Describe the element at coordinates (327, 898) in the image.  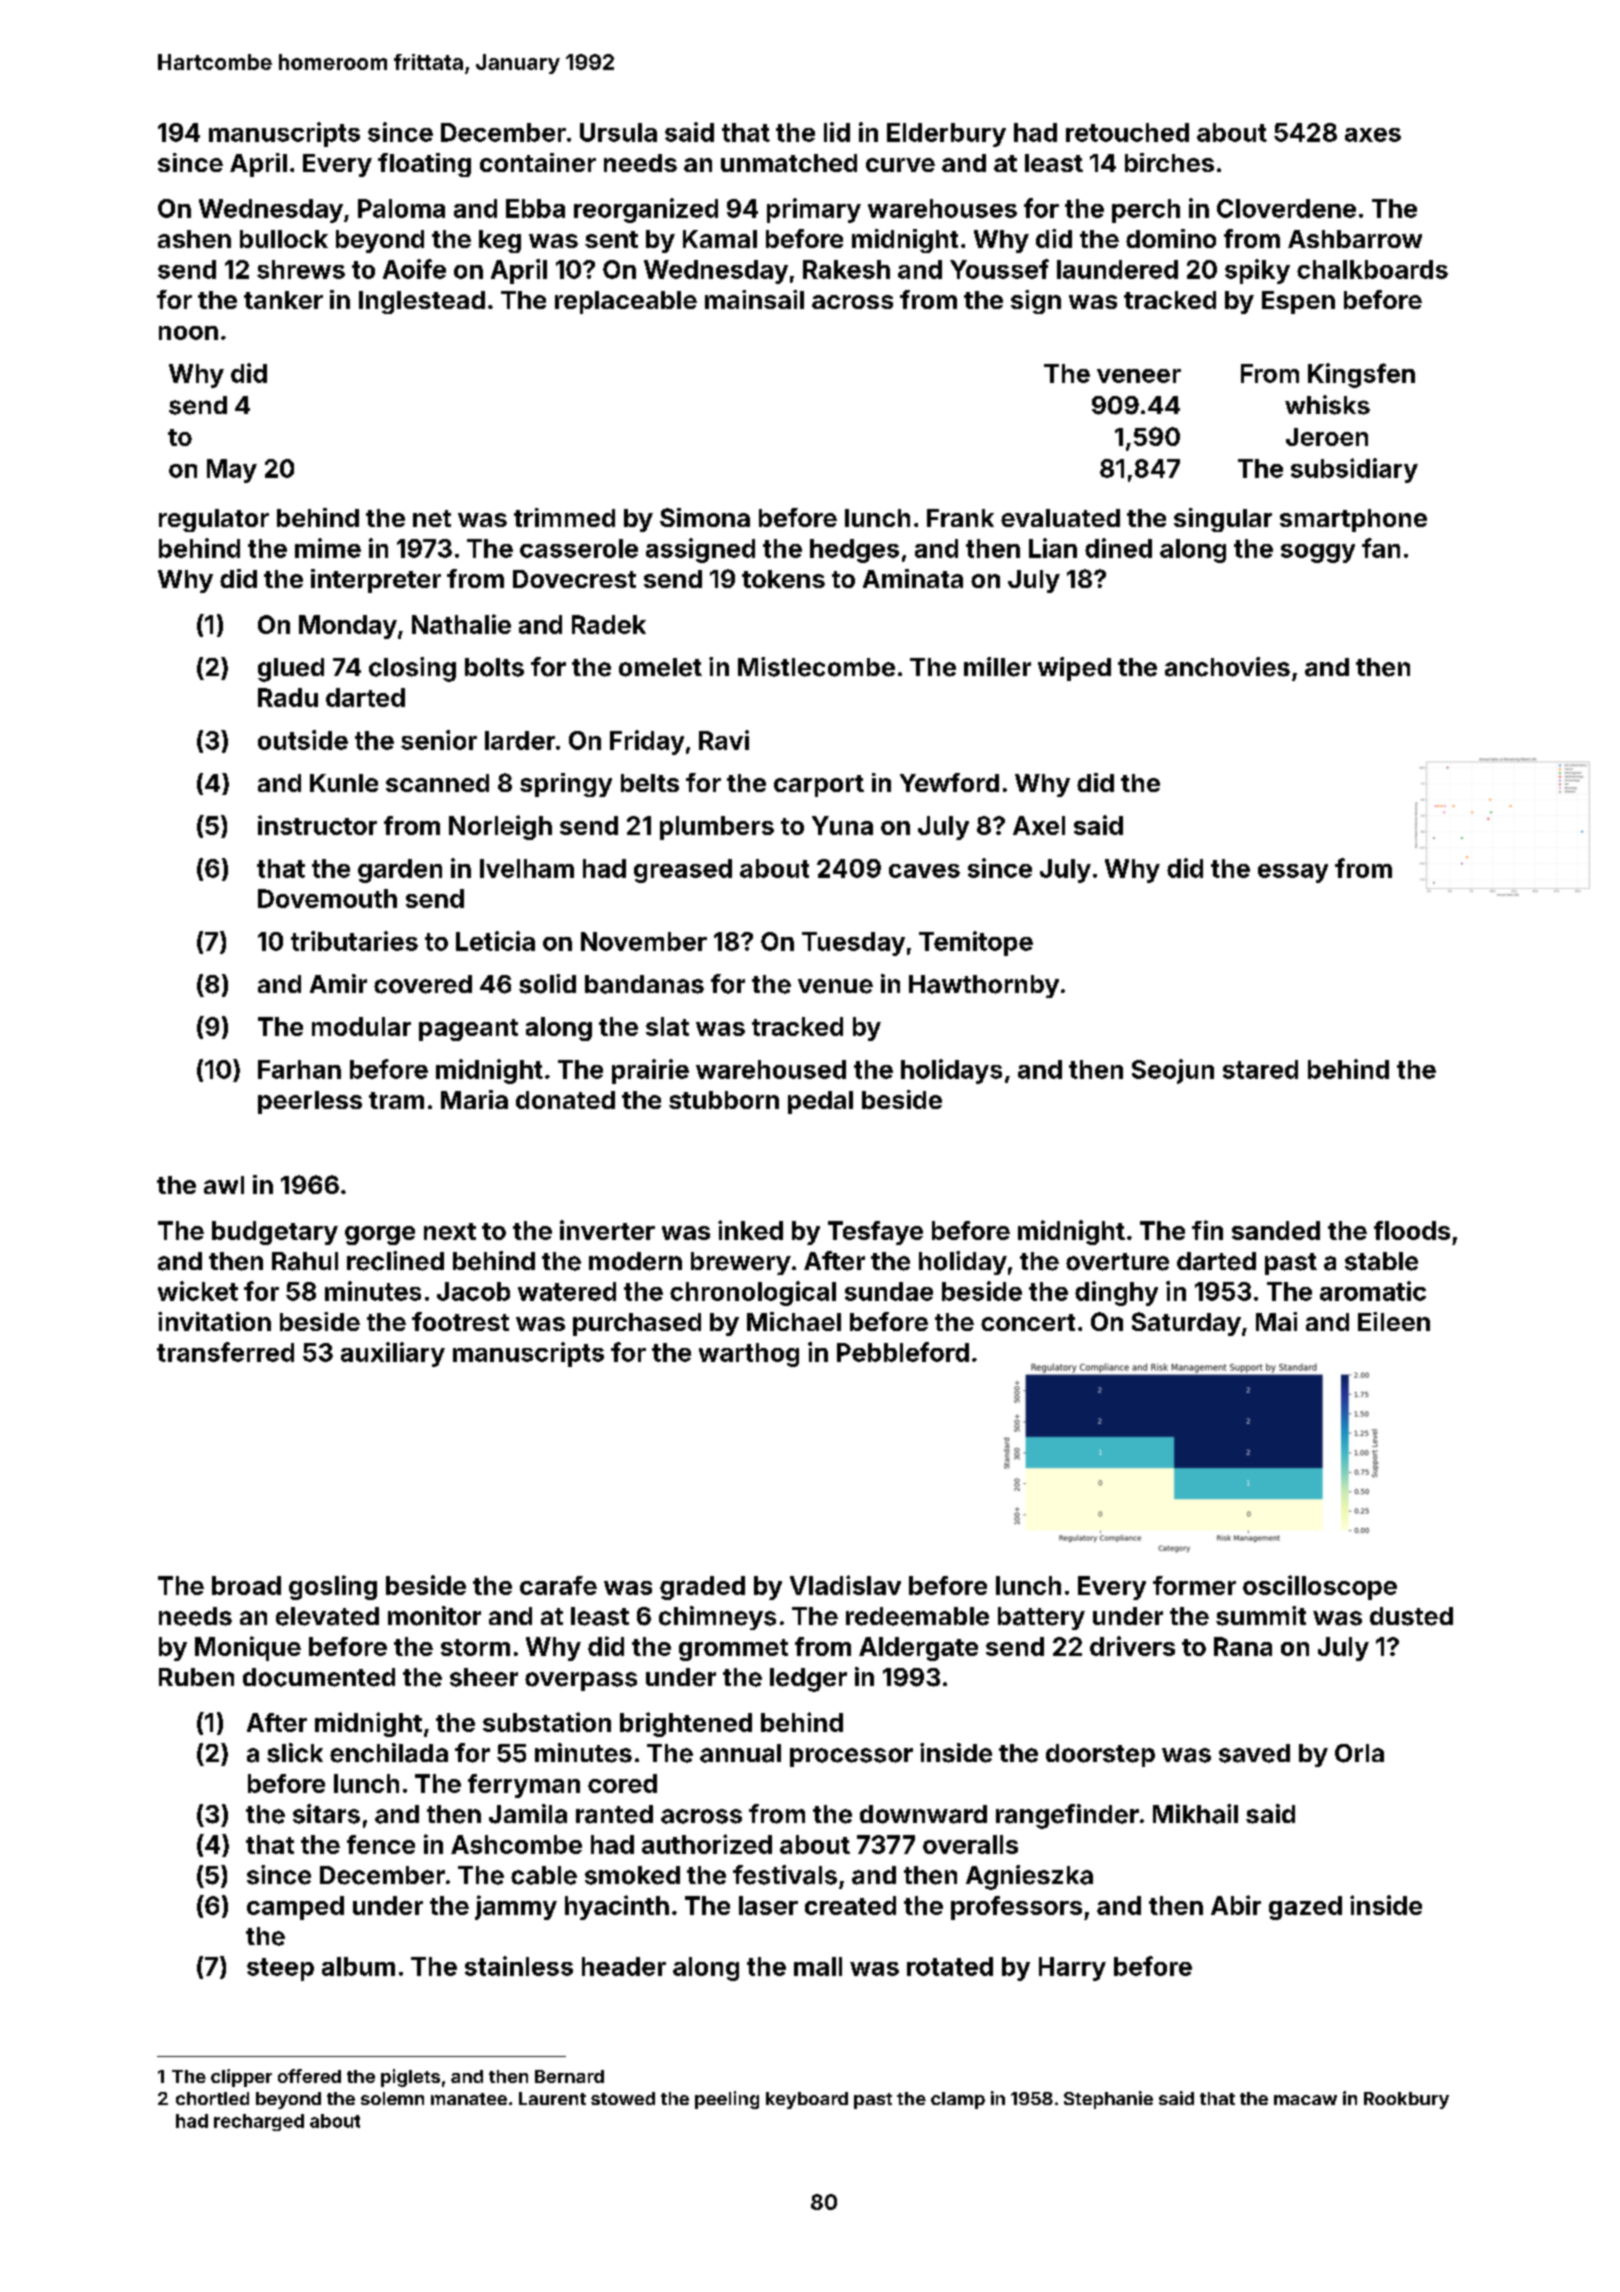
I see `Dovemouth` at that location.
